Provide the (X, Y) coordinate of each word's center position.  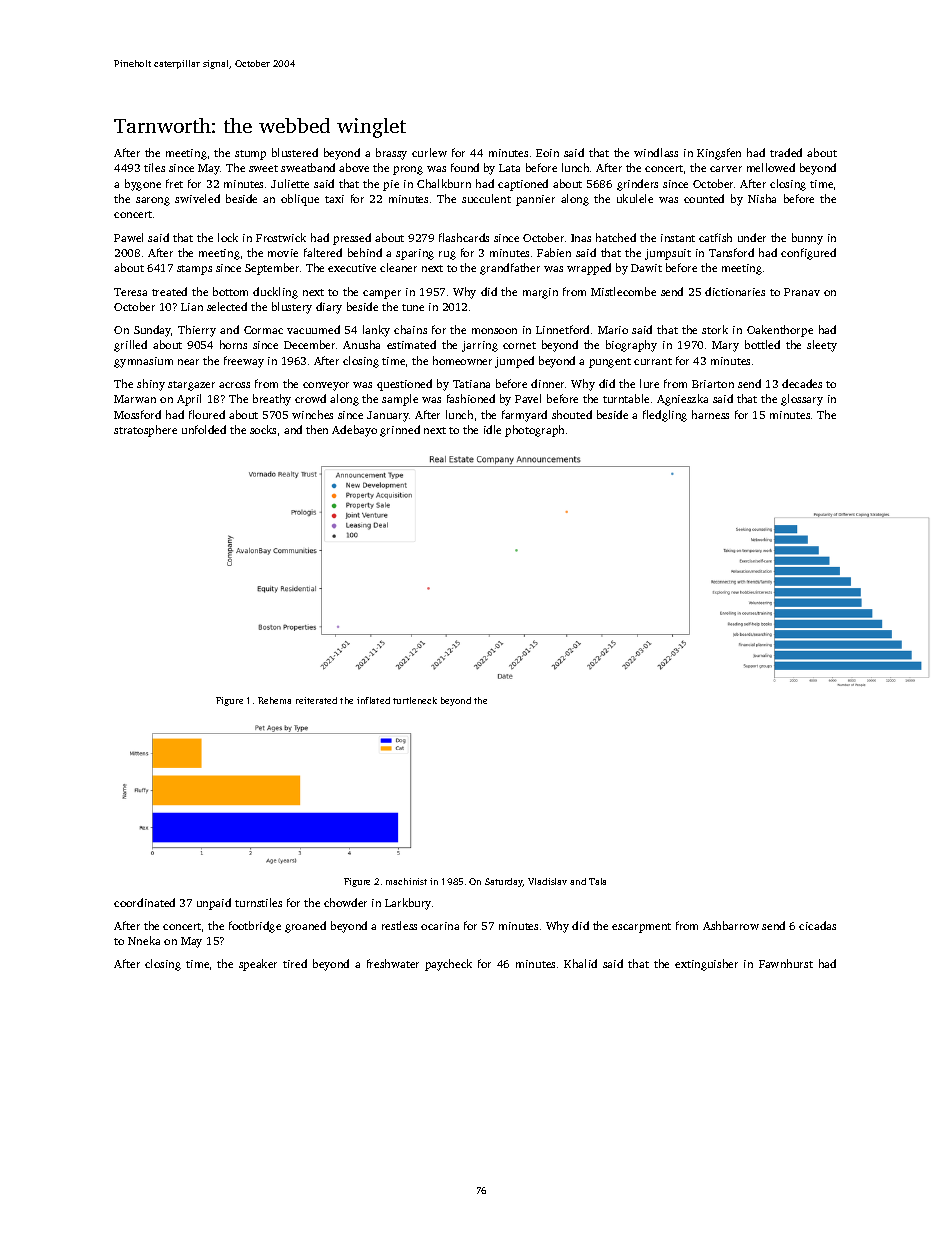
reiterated (316, 700)
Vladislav (547, 881)
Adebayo (354, 431)
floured (207, 414)
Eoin (547, 153)
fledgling (665, 416)
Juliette (290, 183)
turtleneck (415, 700)
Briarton (713, 384)
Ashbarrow (731, 925)
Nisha (762, 198)
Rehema (274, 700)
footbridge (255, 927)
